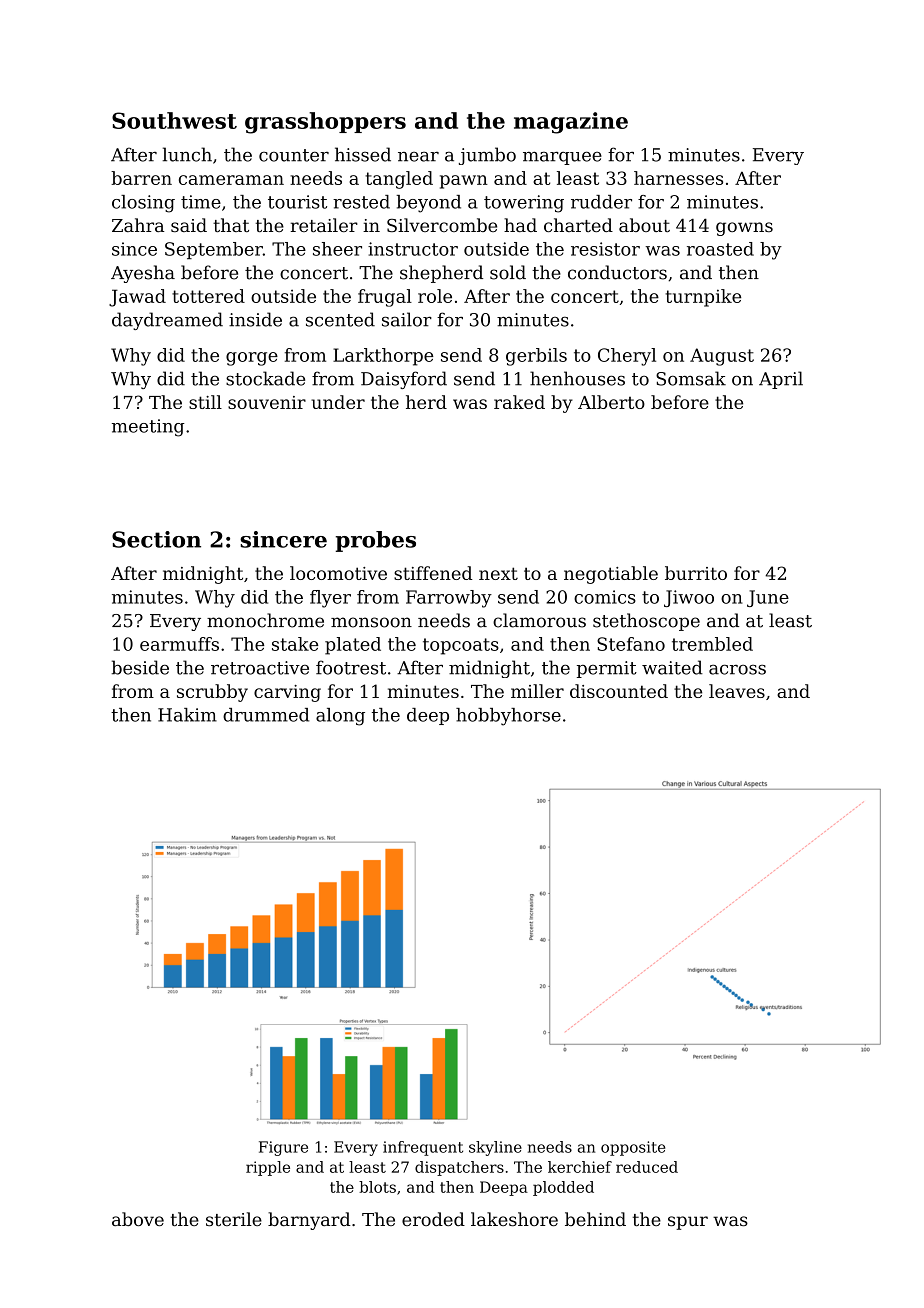 This page has height=1308, width=924. I want to click on grasshoppers, so click(325, 123).
